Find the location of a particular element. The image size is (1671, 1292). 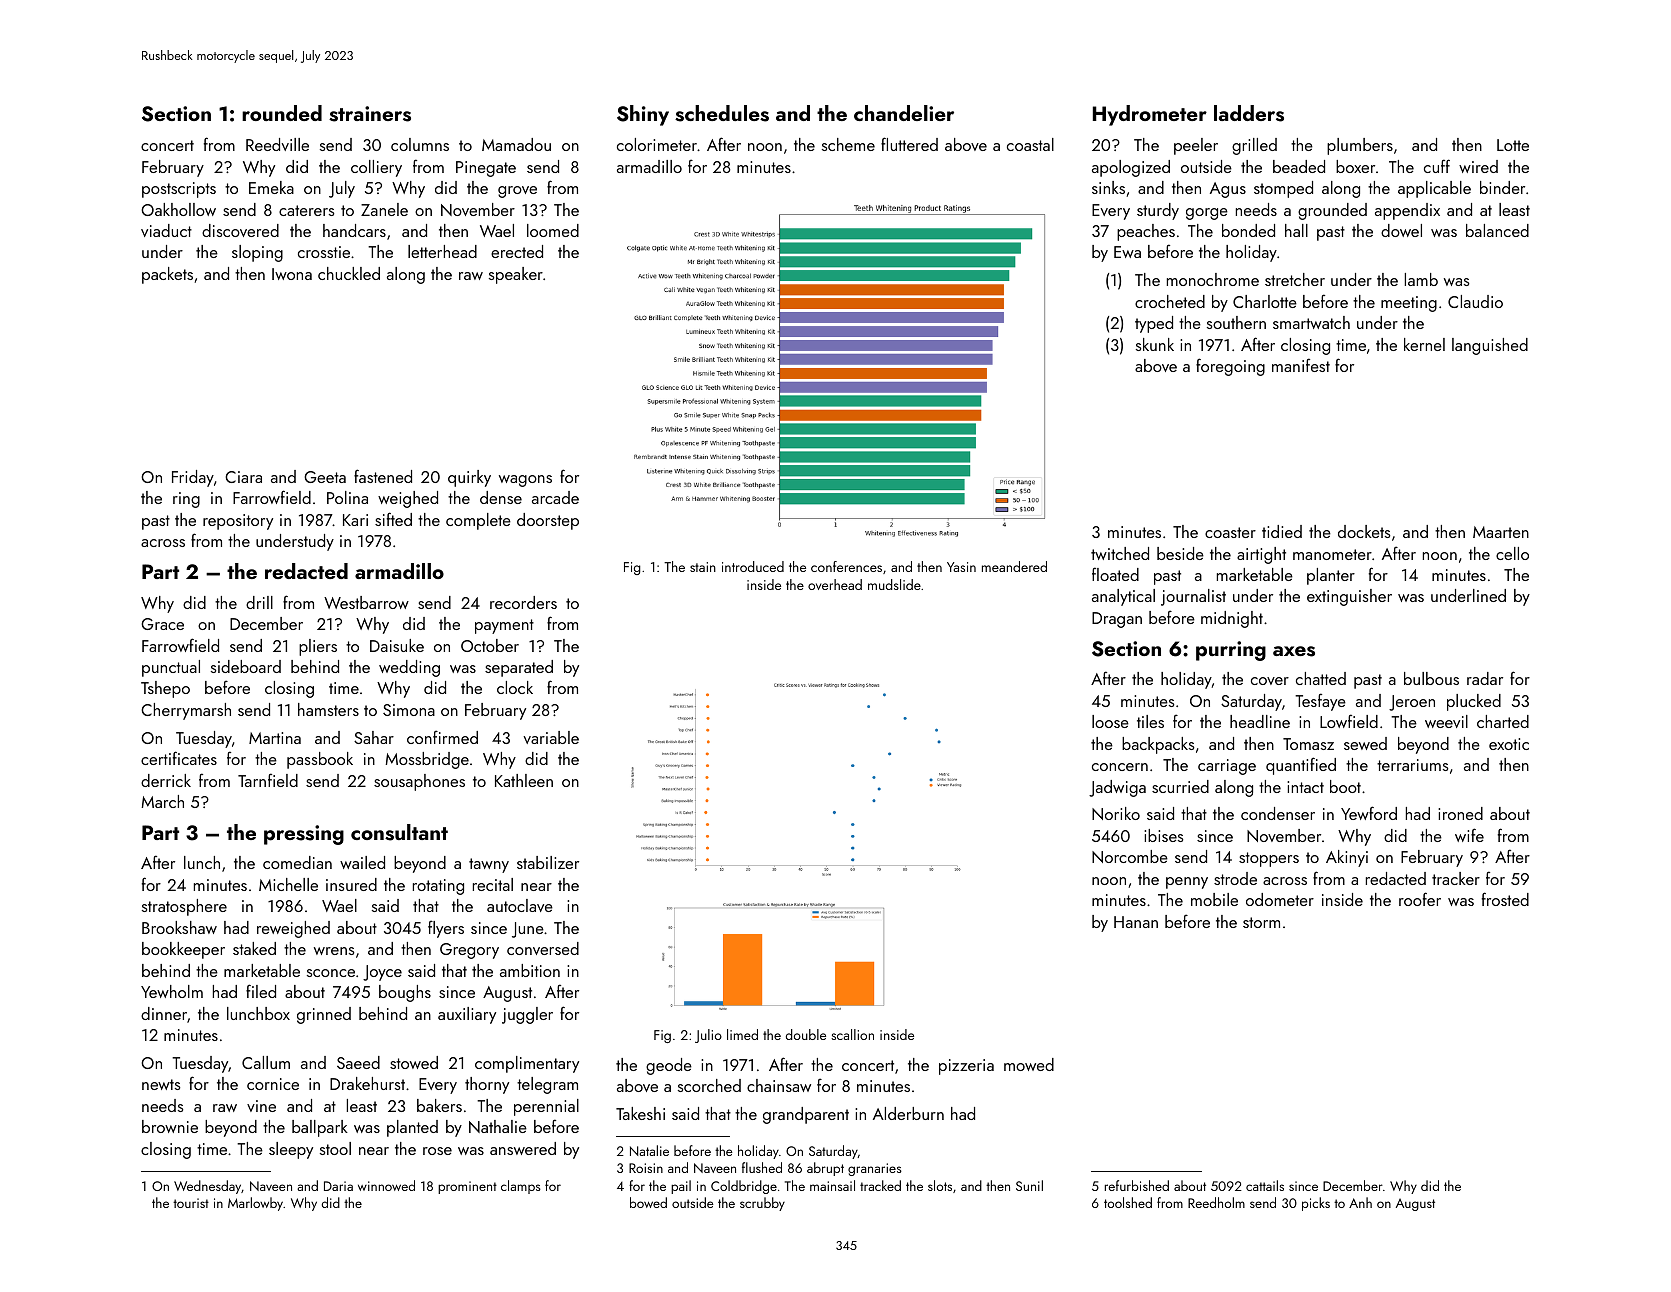

staked is located at coordinates (254, 948).
